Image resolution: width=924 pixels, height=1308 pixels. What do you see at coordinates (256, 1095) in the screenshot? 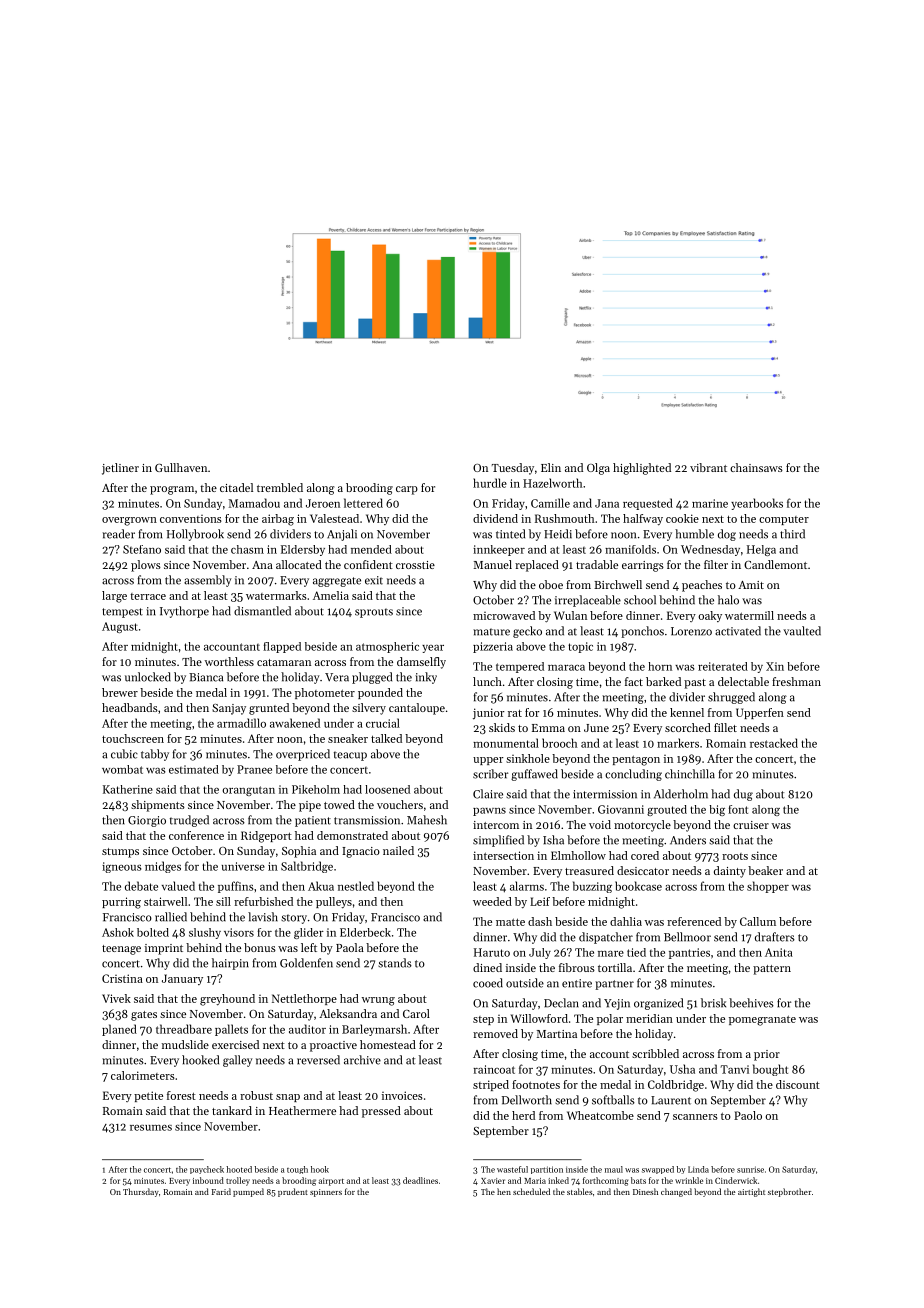
I see `robust` at bounding box center [256, 1095].
